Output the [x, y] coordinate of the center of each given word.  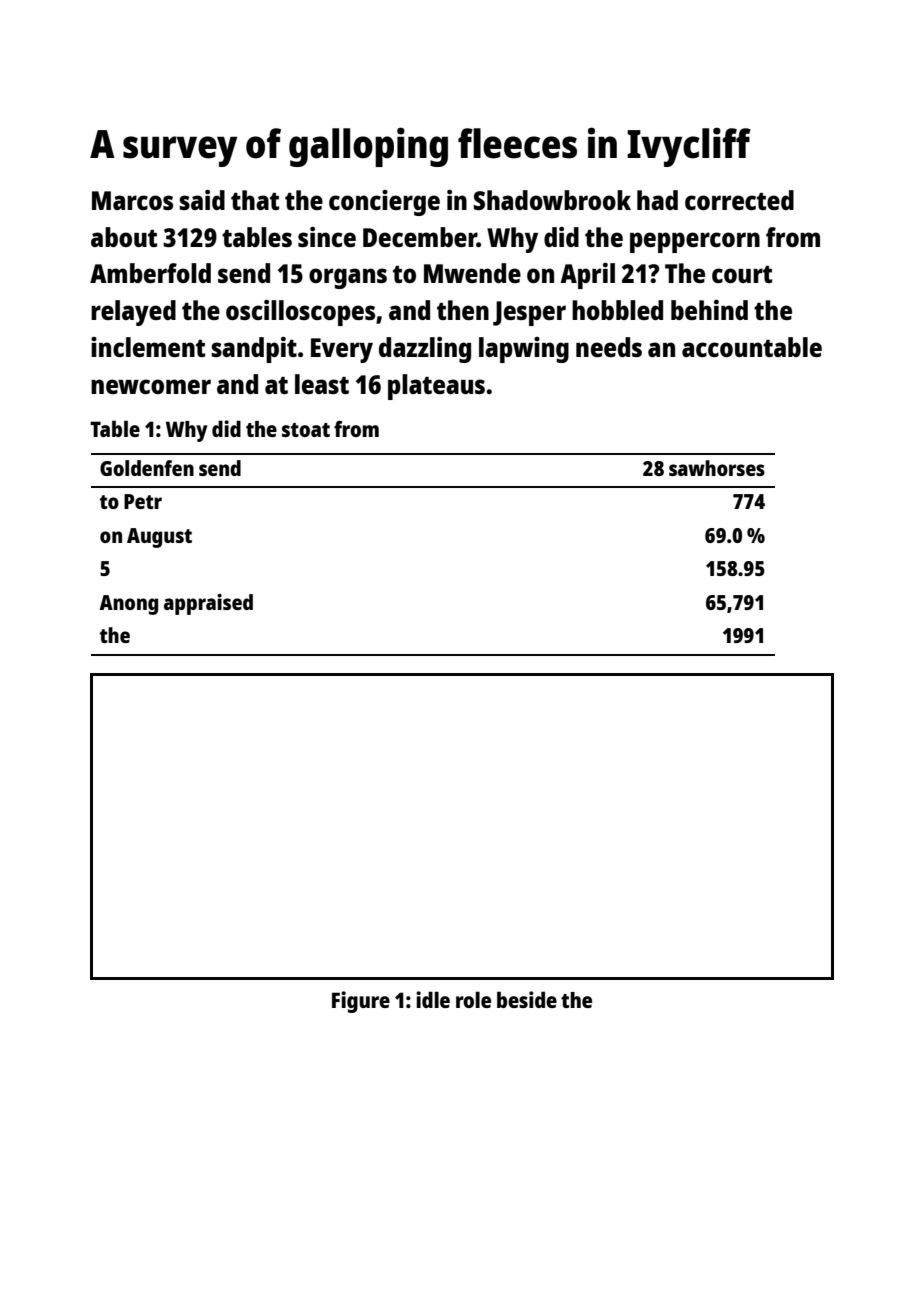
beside [527, 999]
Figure [361, 1002]
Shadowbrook [552, 200]
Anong [128, 605]
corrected [739, 200]
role [473, 999]
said [202, 200]
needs [609, 347]
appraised [208, 604]
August [159, 538]
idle [433, 999]
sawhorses [717, 468]
